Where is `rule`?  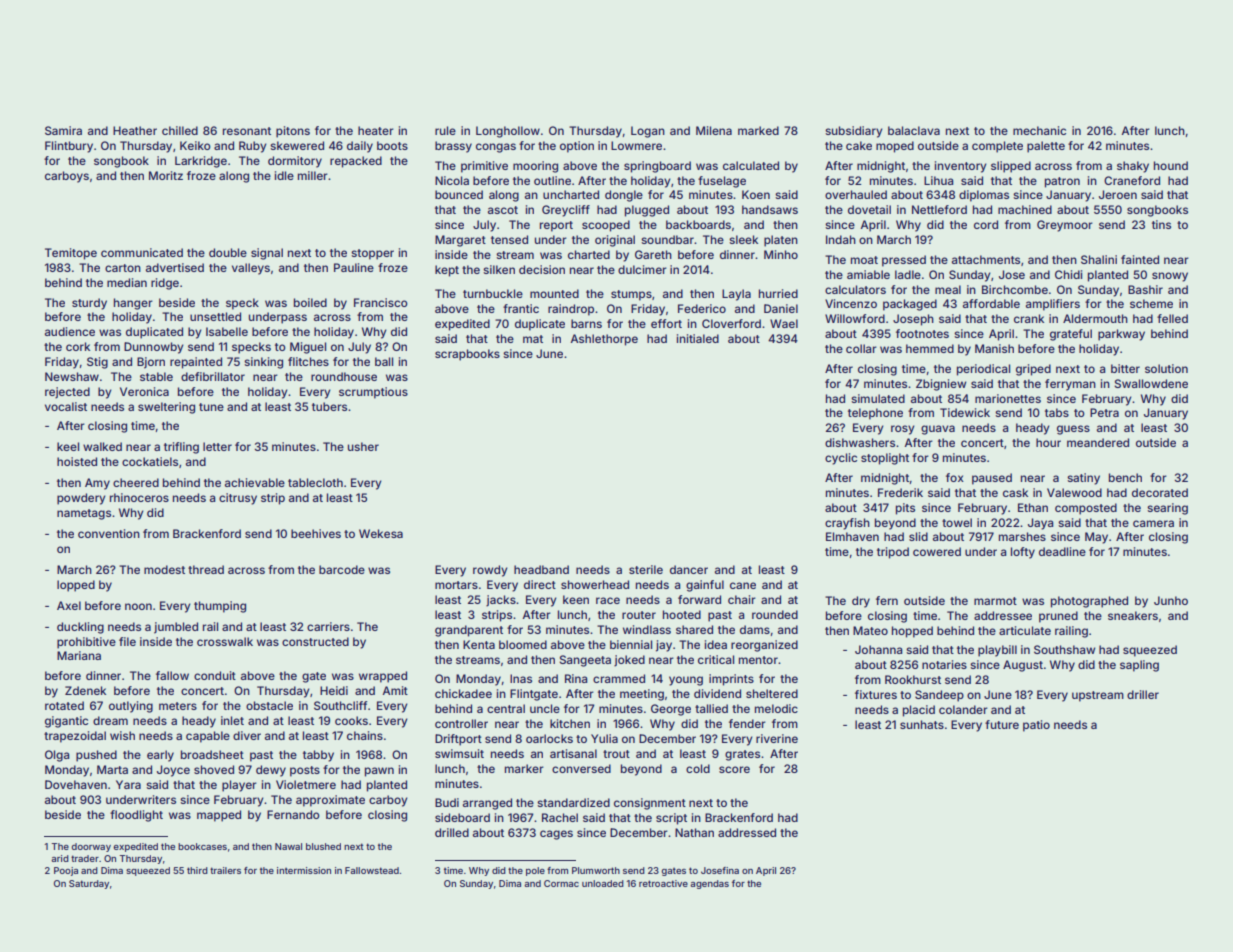 rule is located at coordinates (445, 130).
